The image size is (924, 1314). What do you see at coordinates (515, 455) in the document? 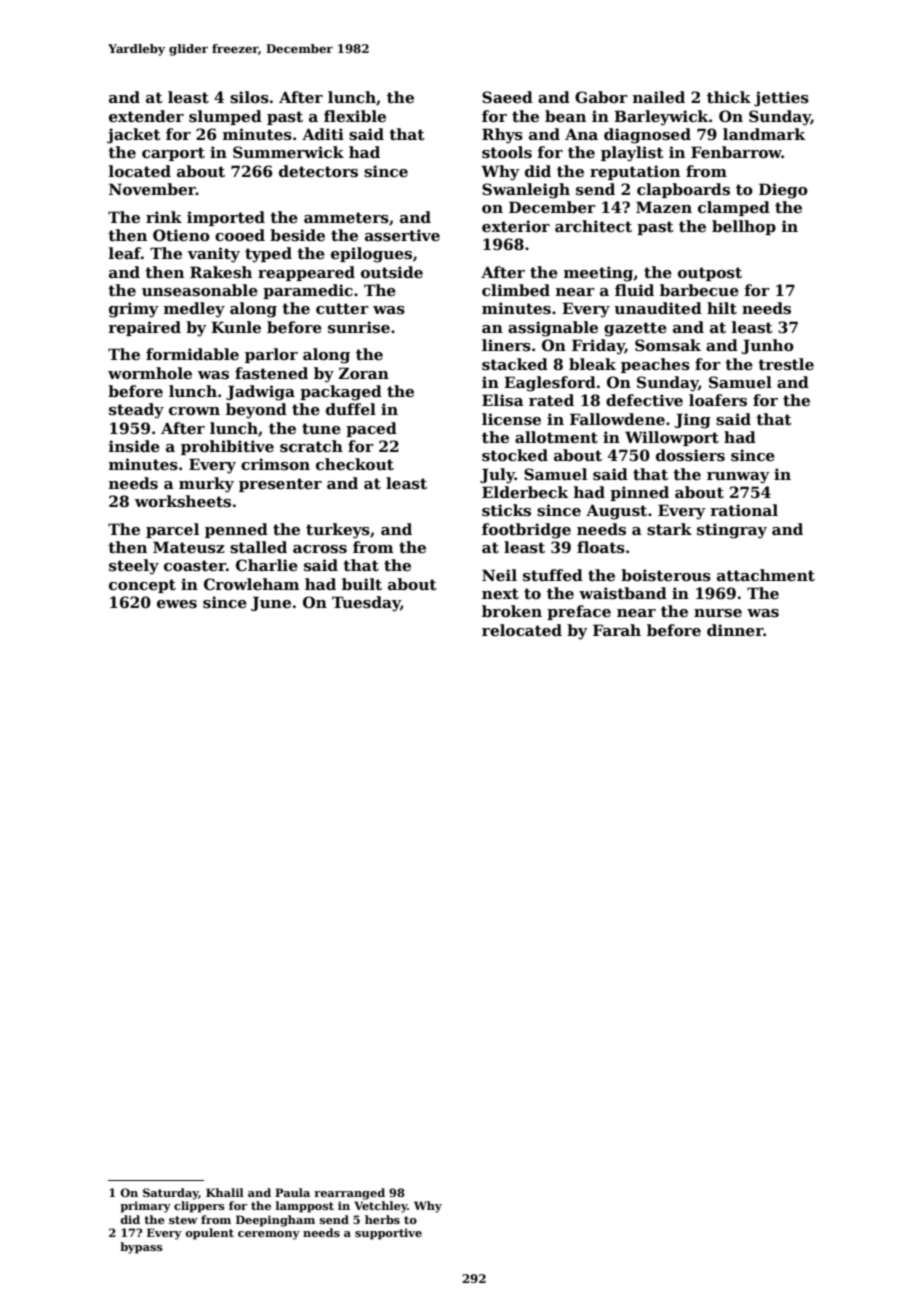
I see `stocked` at bounding box center [515, 455].
